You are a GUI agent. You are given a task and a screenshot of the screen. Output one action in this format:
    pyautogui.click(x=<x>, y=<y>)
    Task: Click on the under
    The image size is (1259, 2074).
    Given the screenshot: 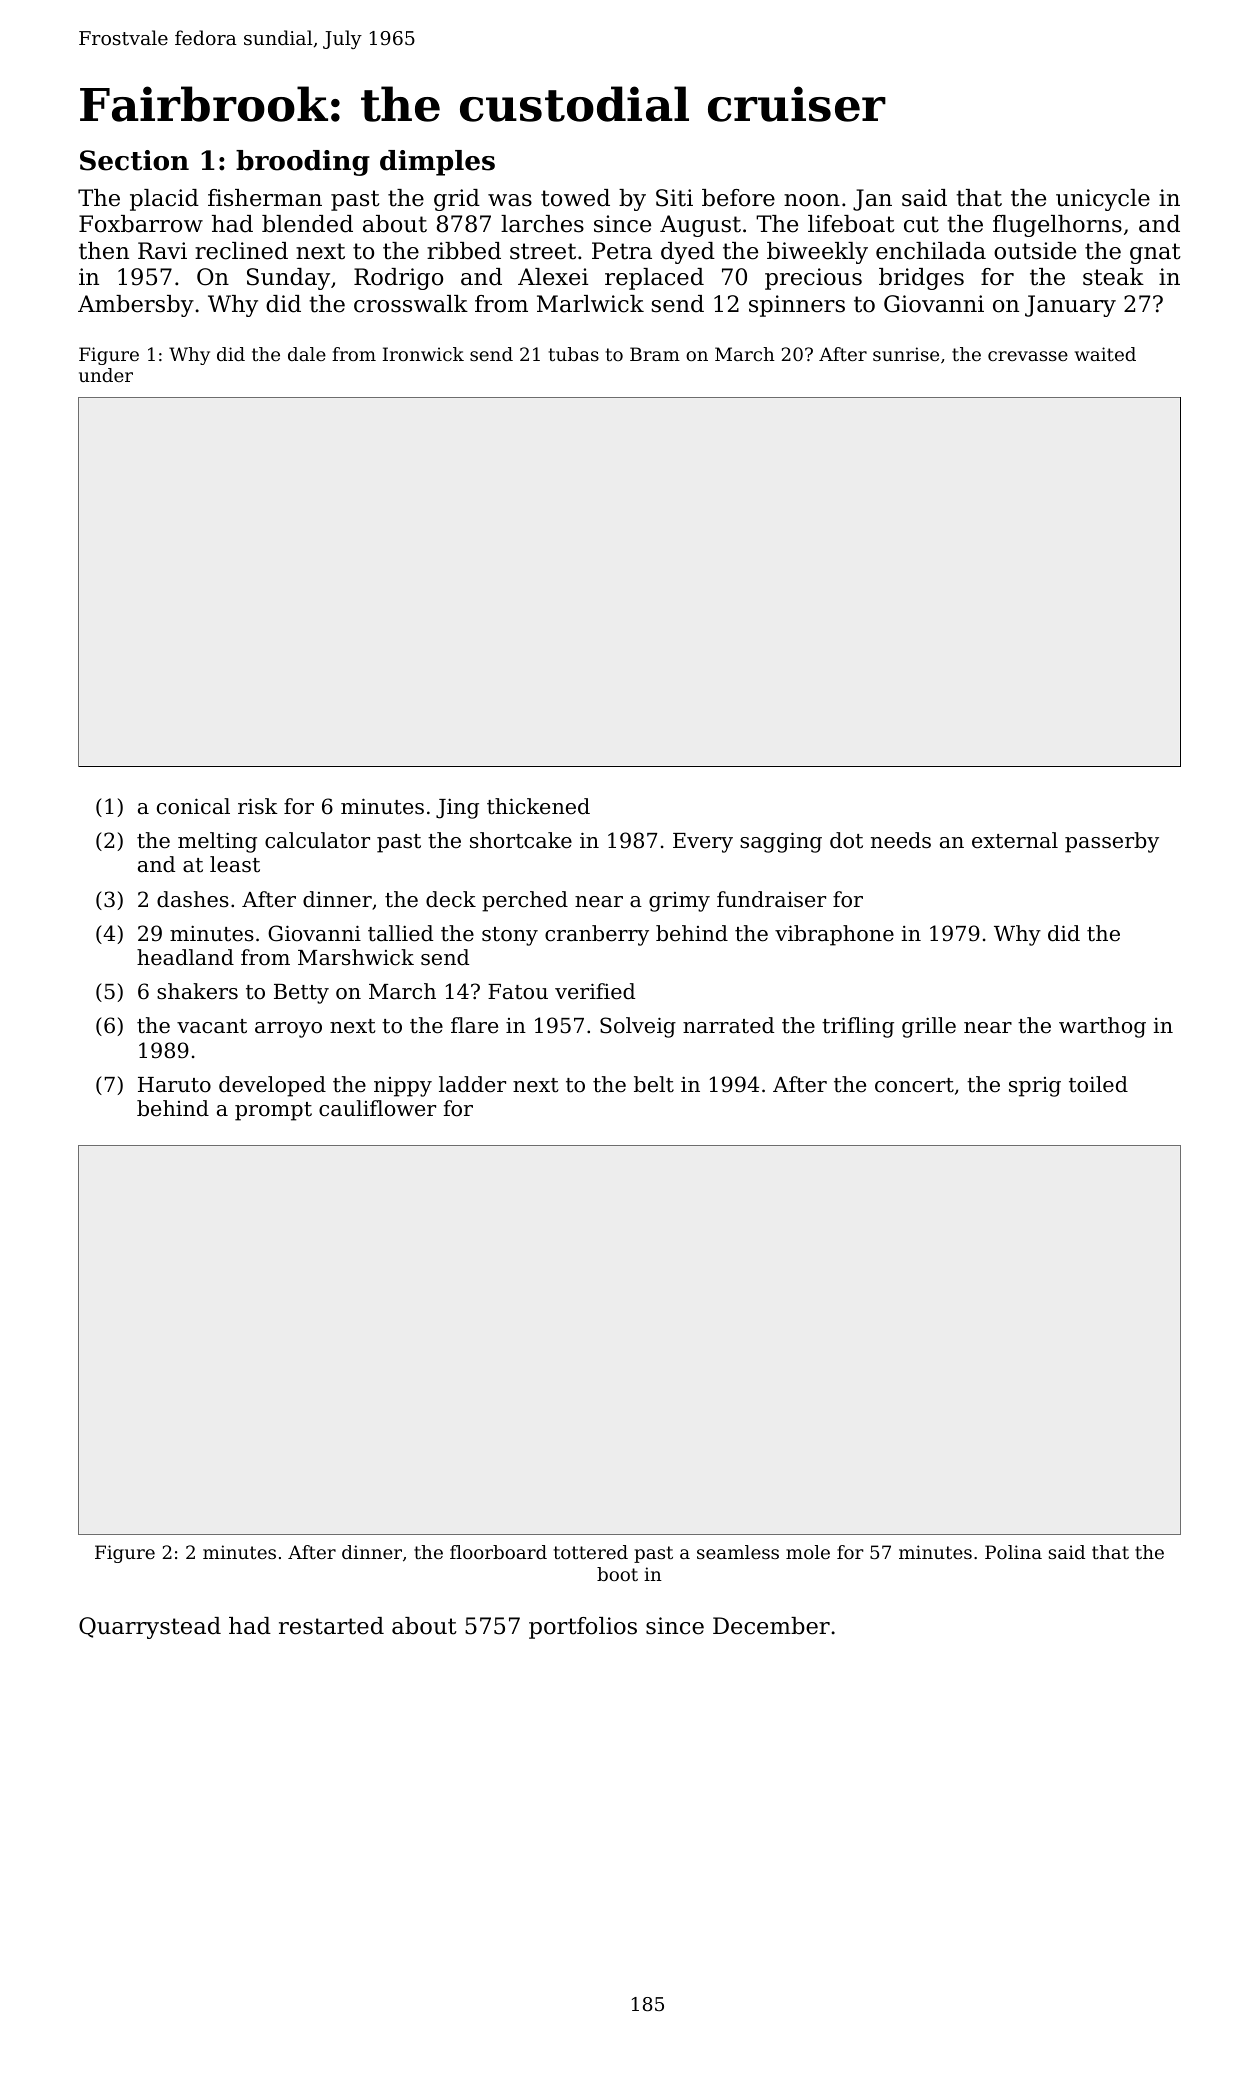 What is the action you would take?
    pyautogui.click(x=106, y=375)
